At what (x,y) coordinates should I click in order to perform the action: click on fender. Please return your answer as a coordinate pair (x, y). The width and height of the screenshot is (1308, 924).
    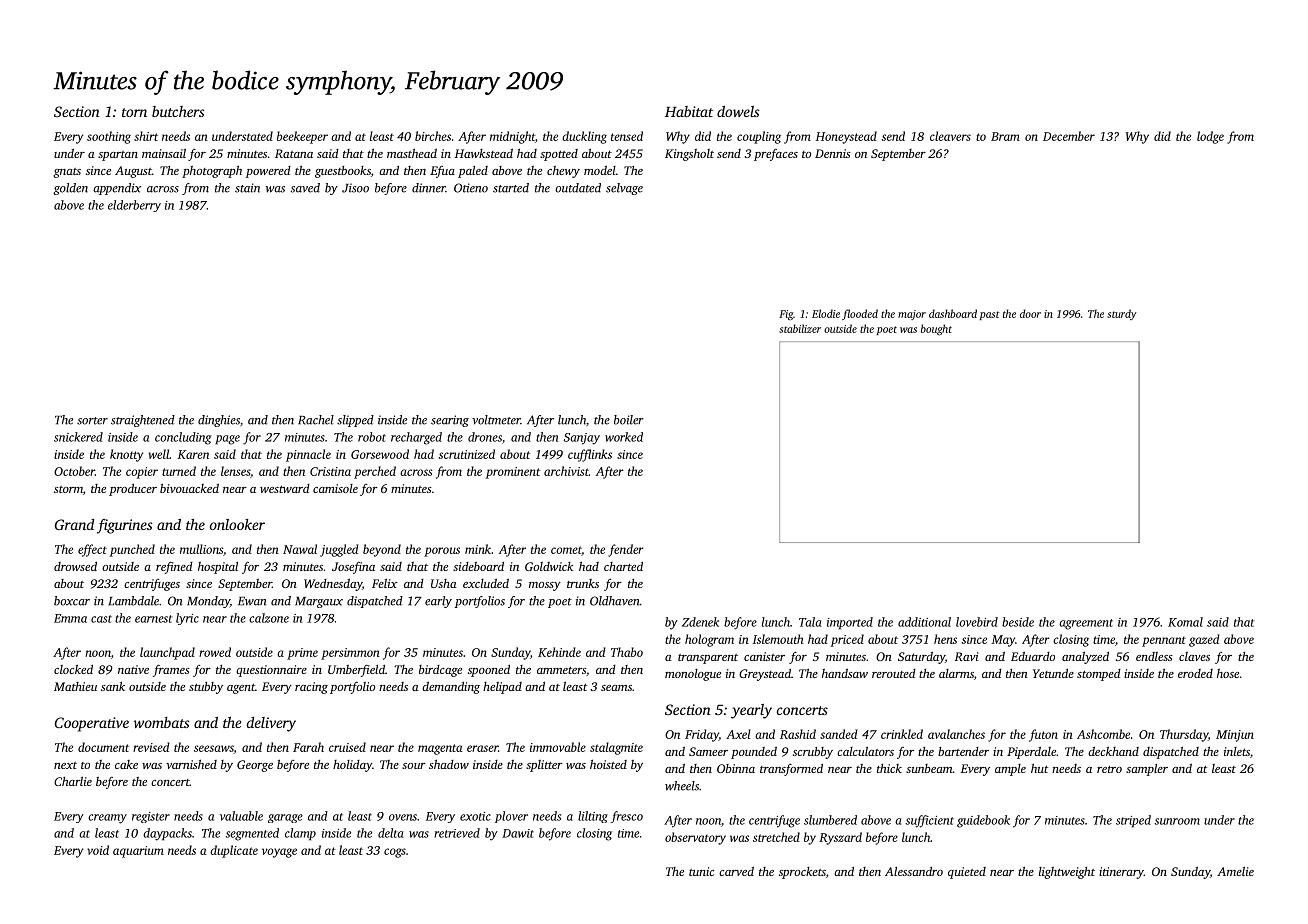
    Looking at the image, I should click on (626, 550).
